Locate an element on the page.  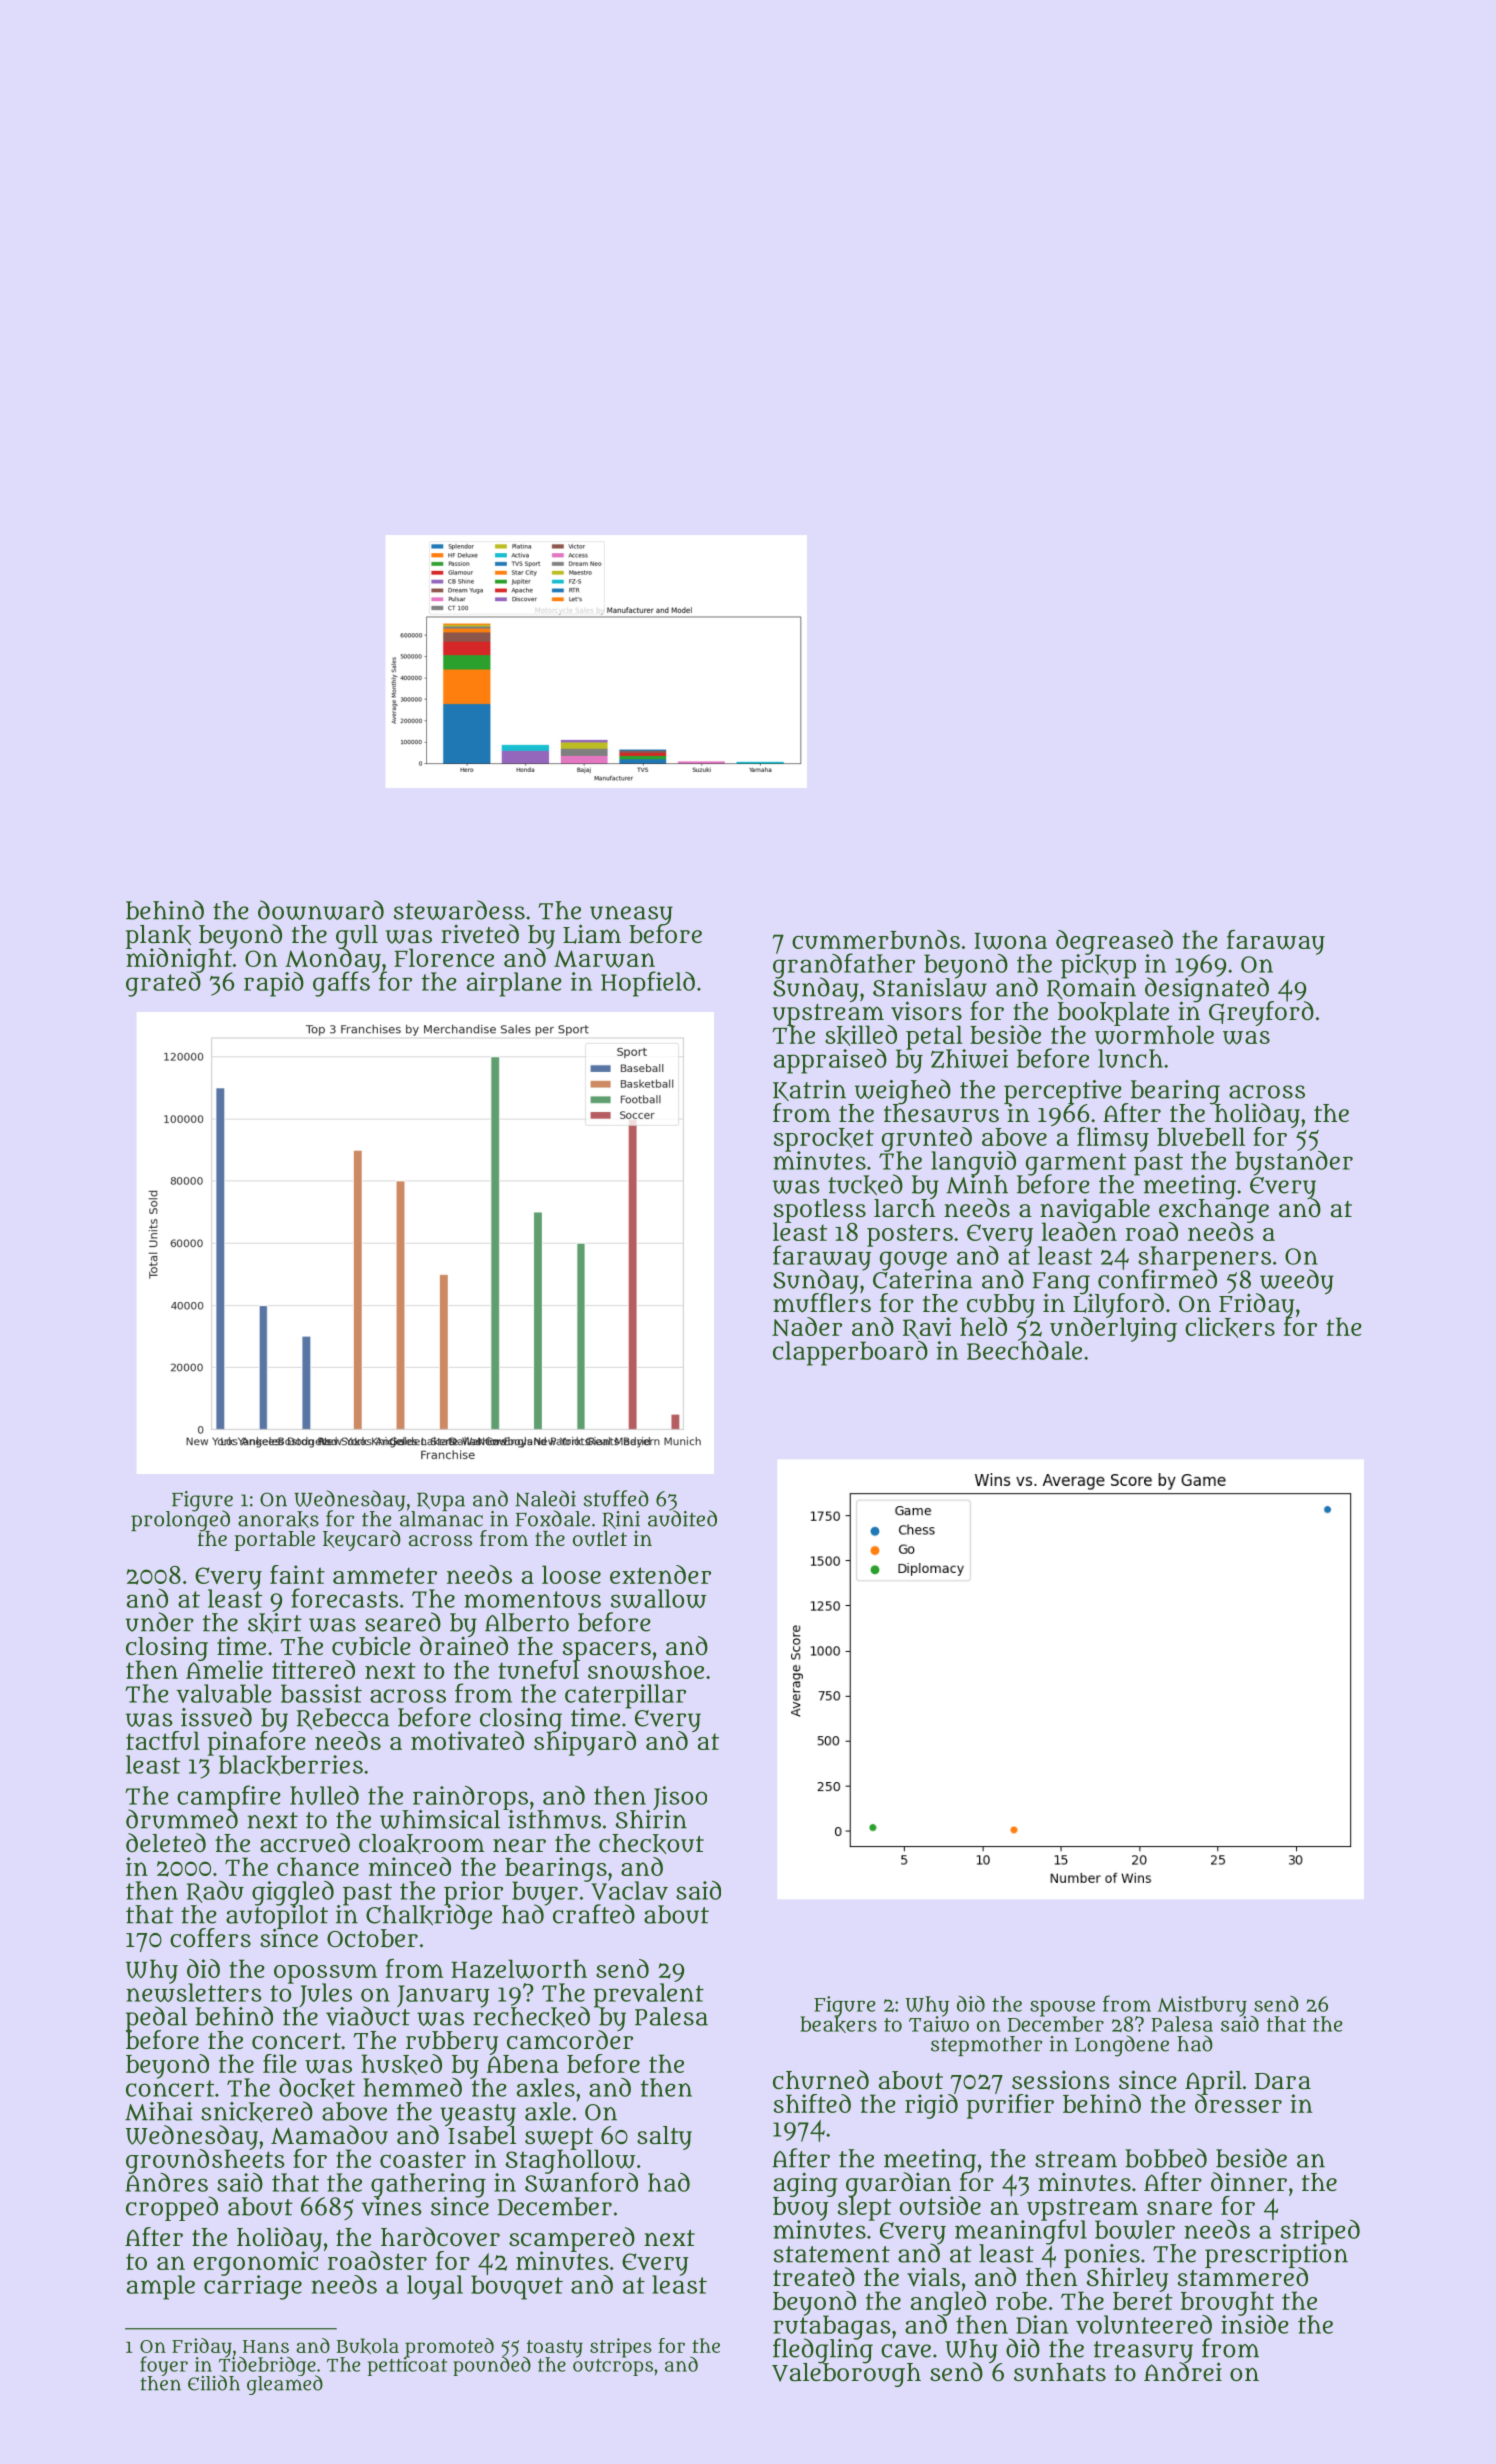
cave is located at coordinates (906, 2351).
